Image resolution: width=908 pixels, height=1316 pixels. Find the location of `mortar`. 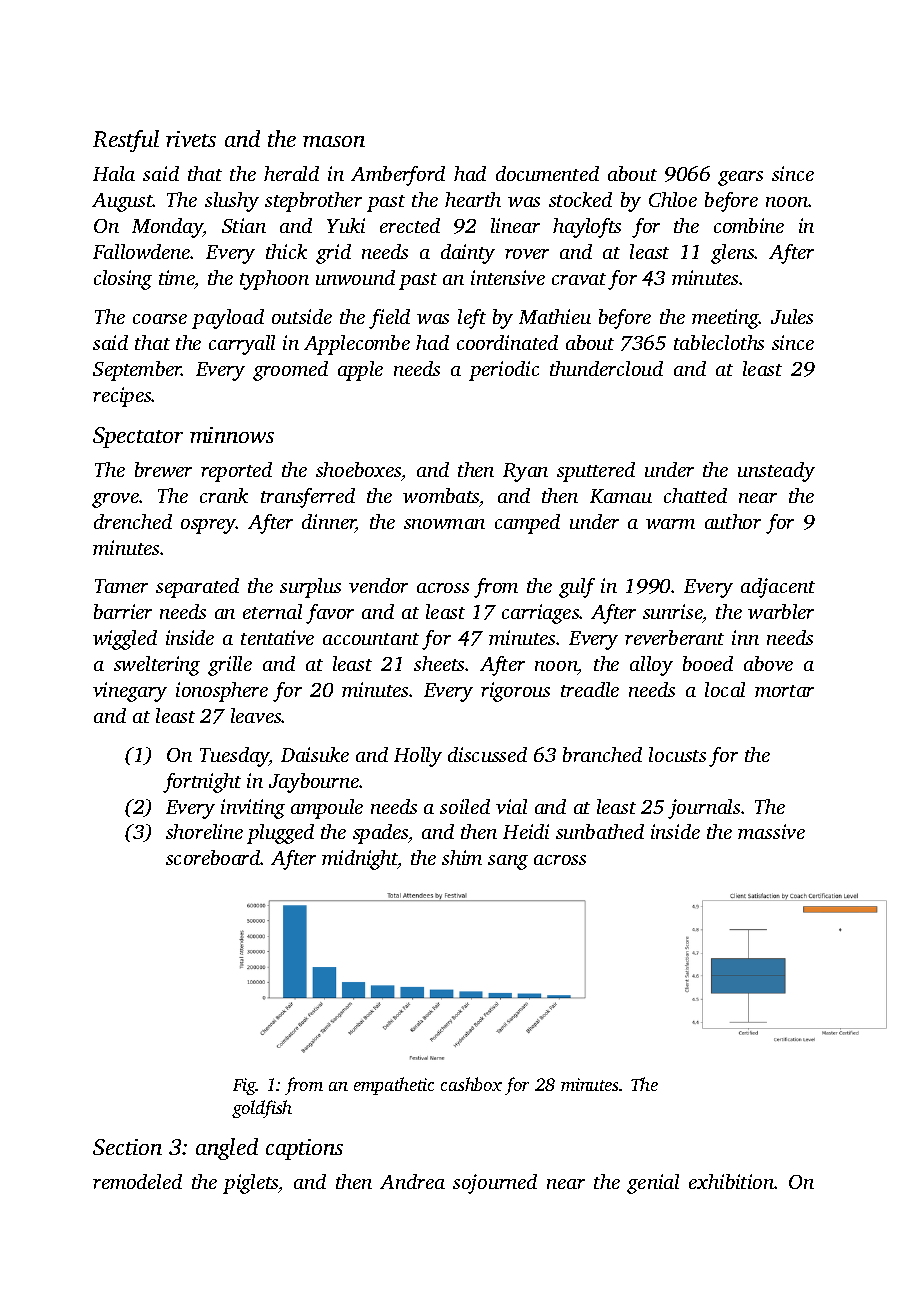

mortar is located at coordinates (784, 691).
